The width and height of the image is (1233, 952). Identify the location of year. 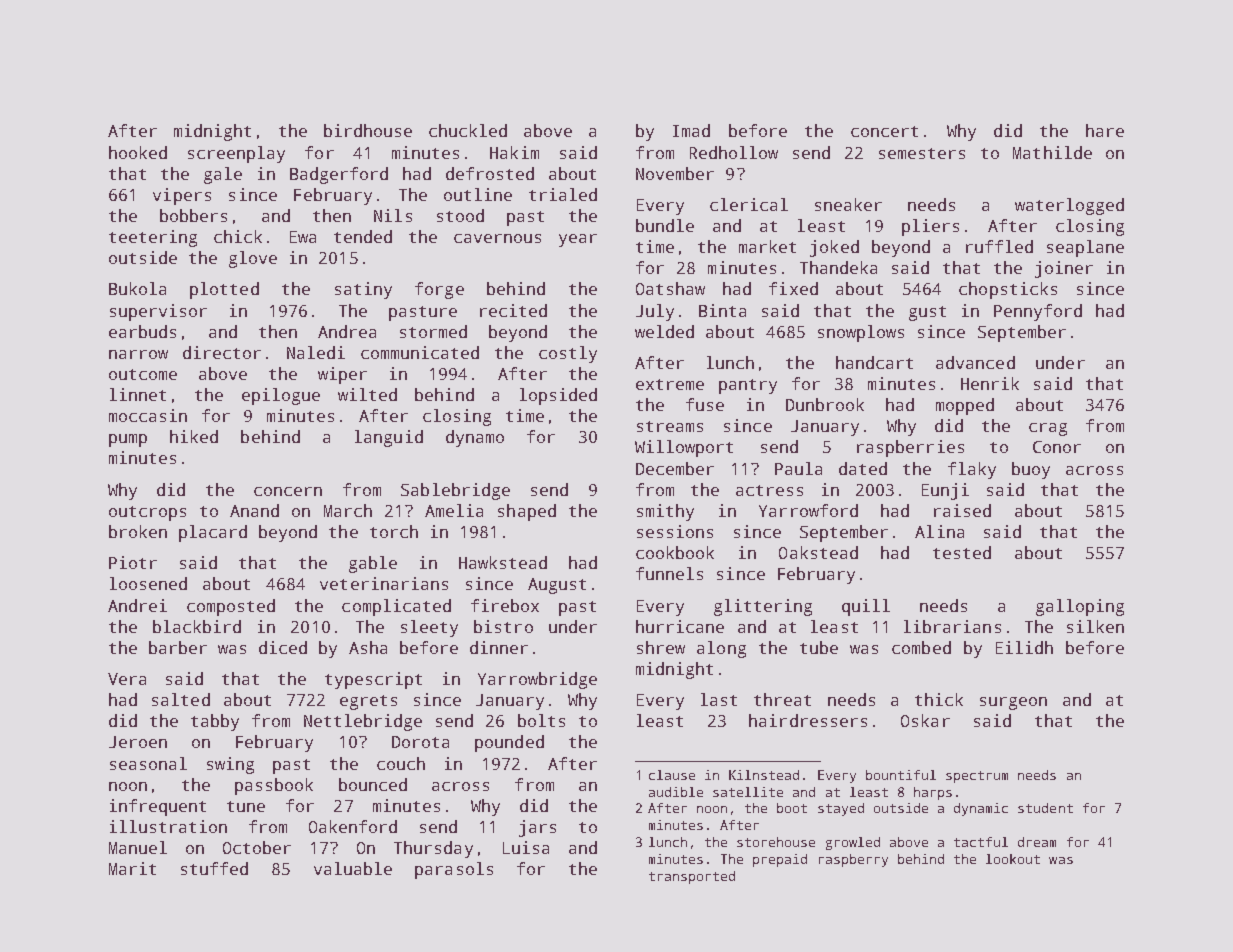
(578, 240).
